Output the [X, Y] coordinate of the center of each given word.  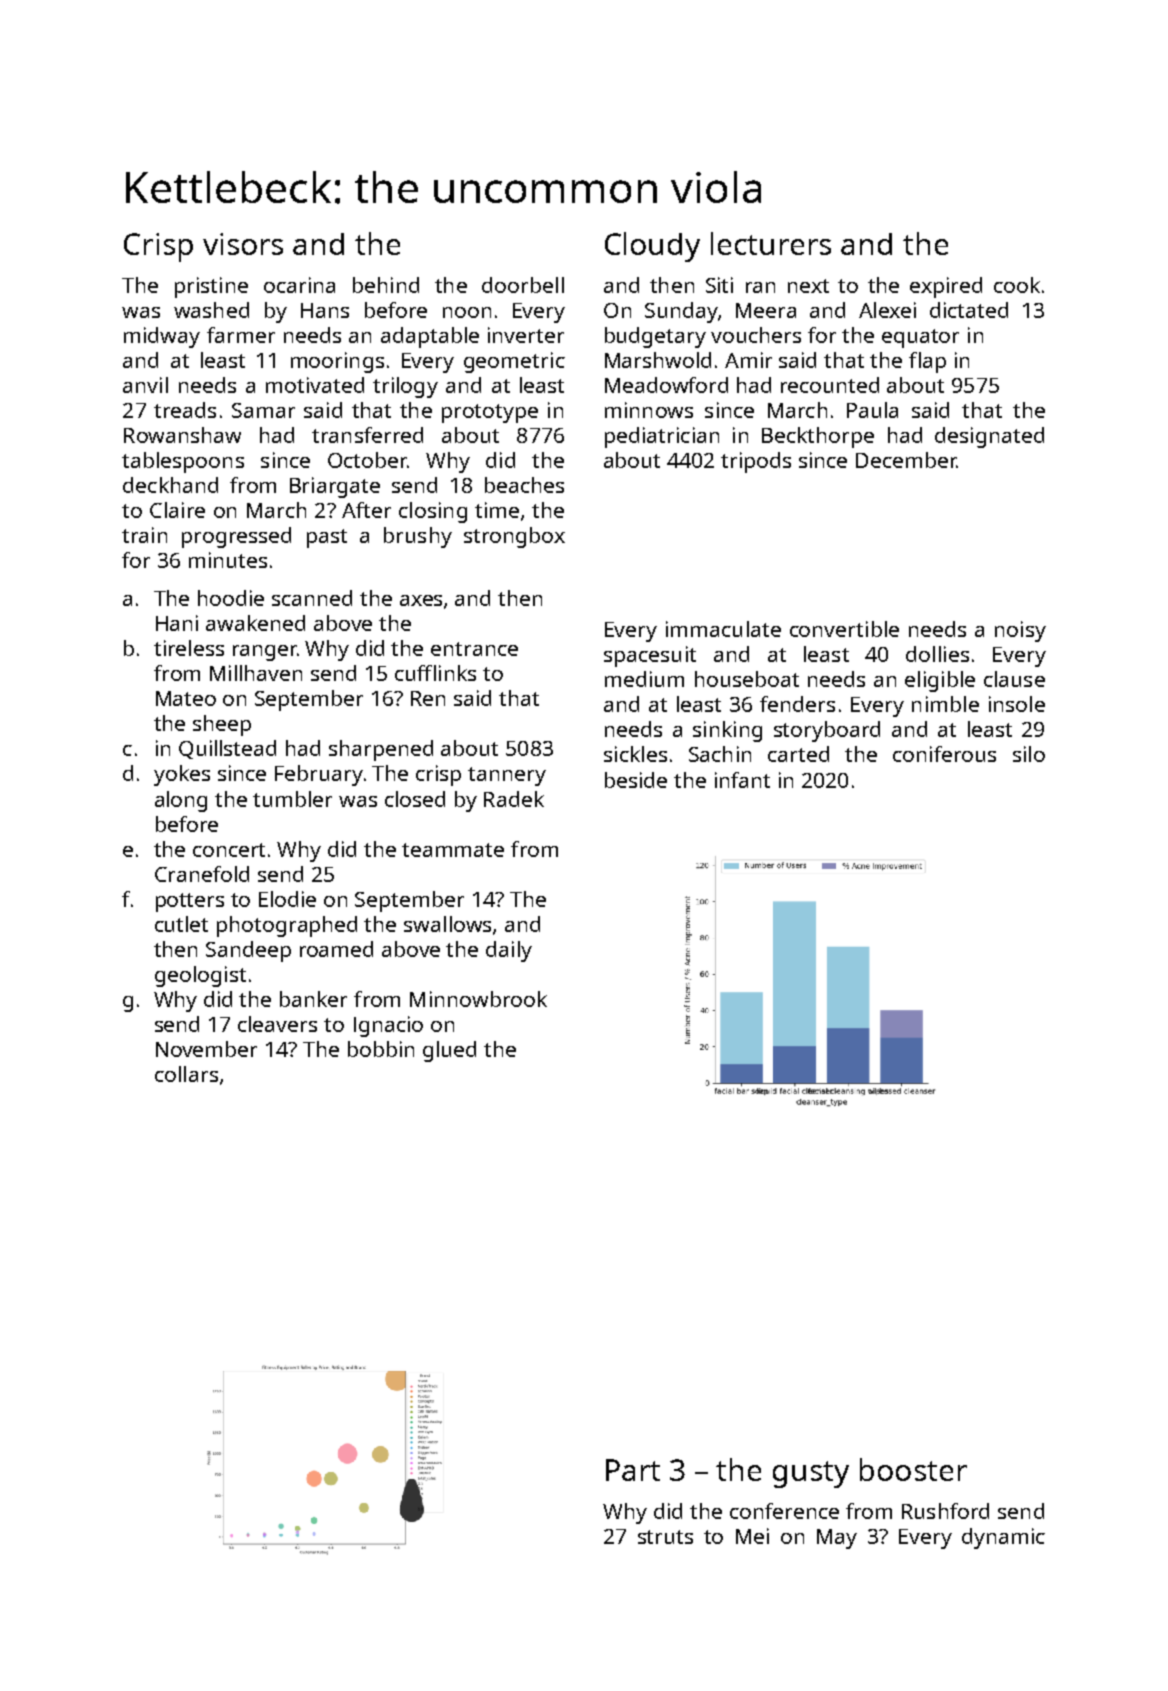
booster [913, 1469]
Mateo [186, 698]
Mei [752, 1536]
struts [665, 1537]
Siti [719, 285]
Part [633, 1470]
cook [1017, 285]
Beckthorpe [818, 437]
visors [243, 244]
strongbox [514, 537]
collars [186, 1074]
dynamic [1003, 1538]
